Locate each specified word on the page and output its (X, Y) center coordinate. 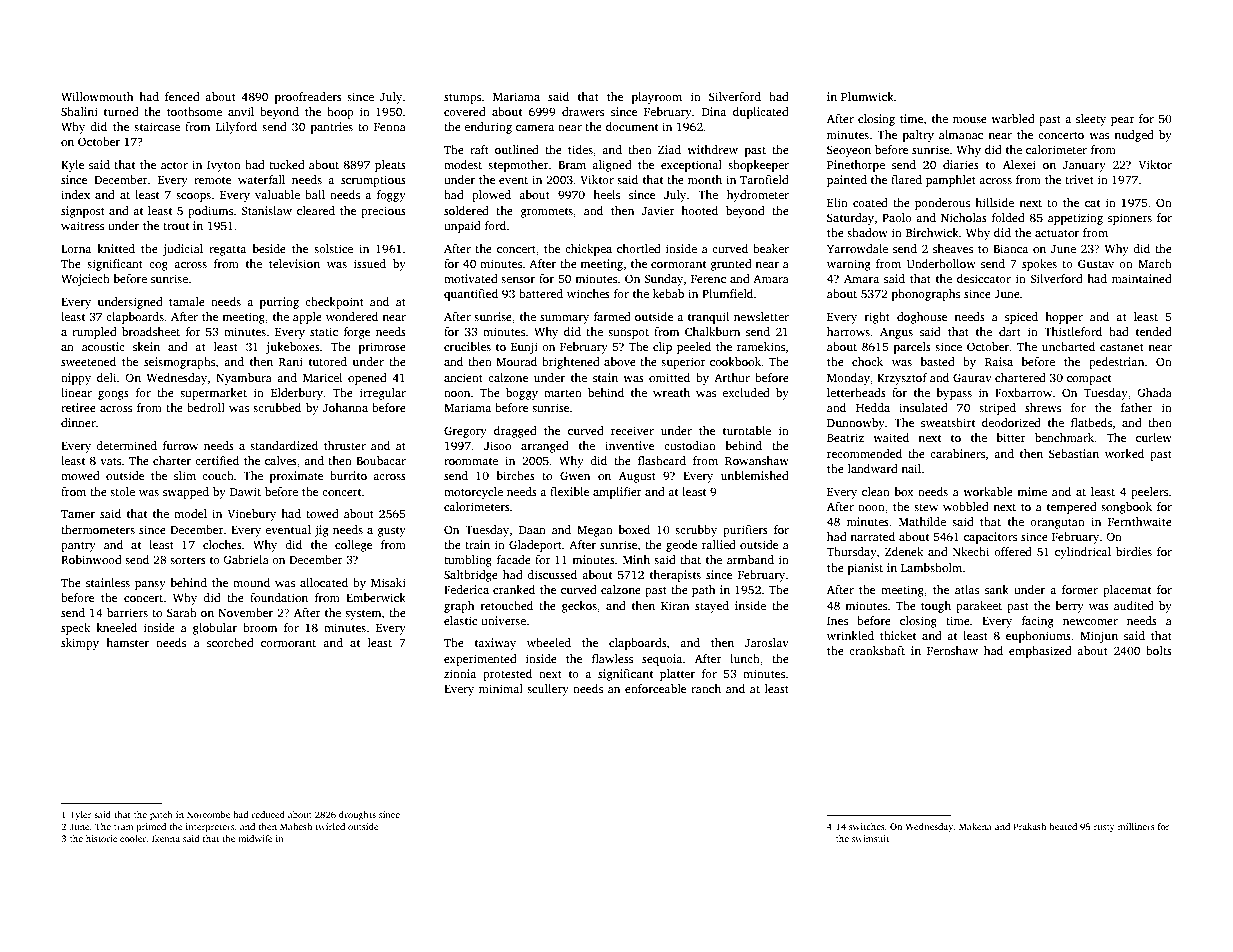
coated (870, 202)
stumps (462, 99)
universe (503, 620)
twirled (330, 826)
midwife (255, 838)
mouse (970, 120)
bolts (1159, 650)
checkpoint (334, 303)
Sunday (663, 280)
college (353, 546)
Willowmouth (97, 96)
